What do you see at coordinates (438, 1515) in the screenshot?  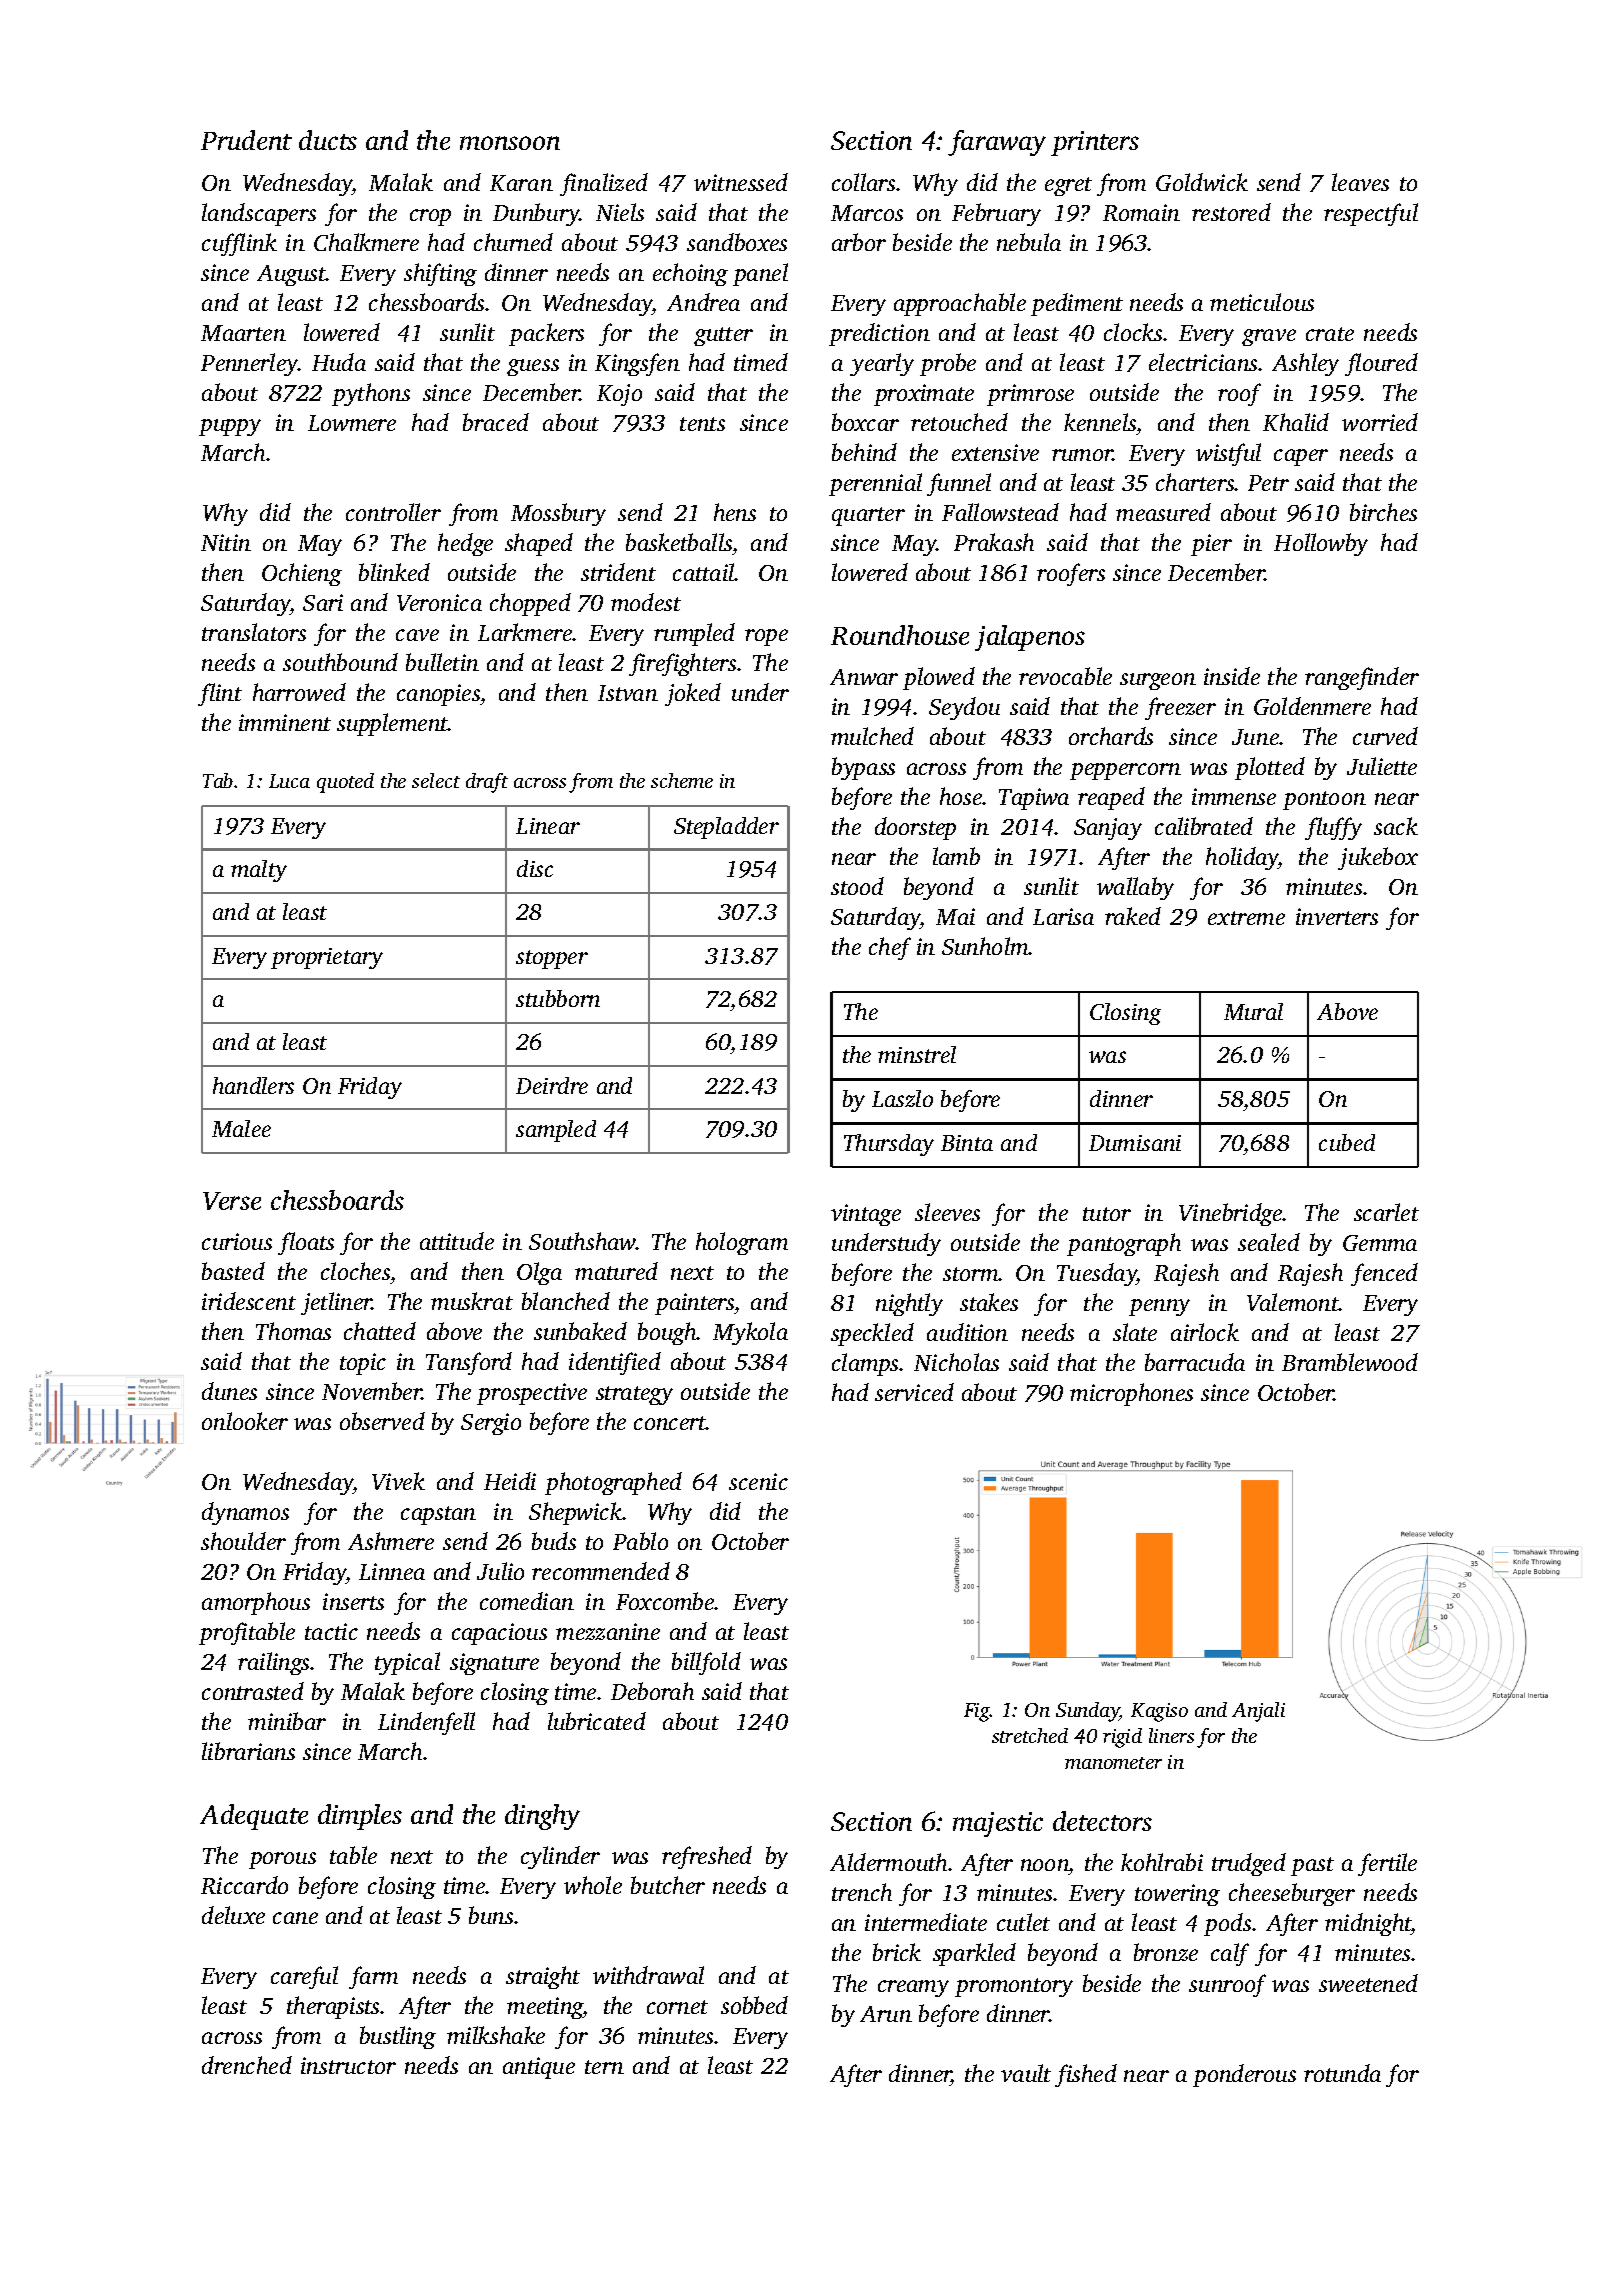 I see `capstan` at bounding box center [438, 1515].
